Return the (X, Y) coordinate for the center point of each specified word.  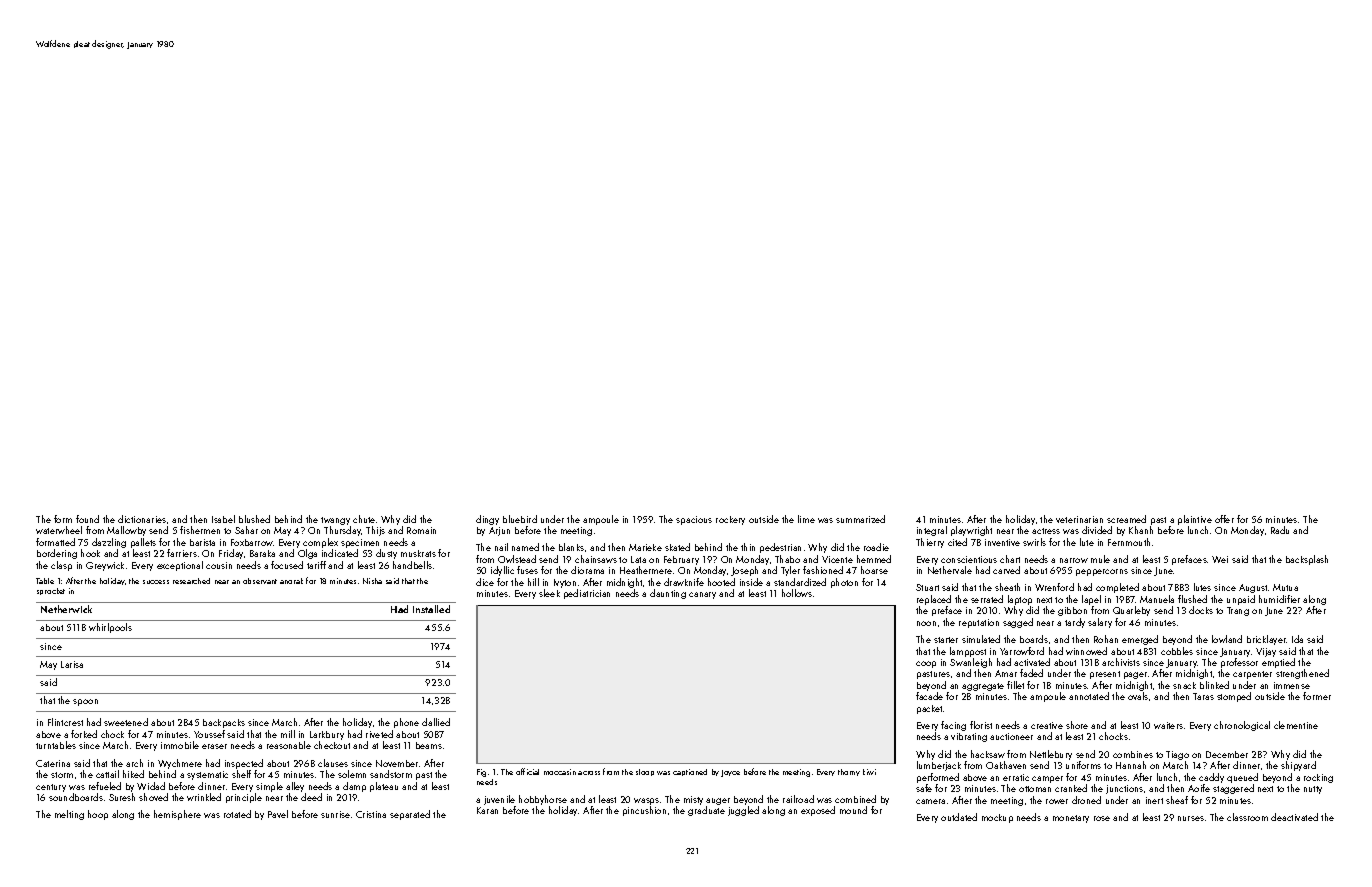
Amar (1006, 673)
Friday (231, 554)
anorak (291, 581)
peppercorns (1102, 572)
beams (429, 745)
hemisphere (177, 815)
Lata (638, 559)
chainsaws (596, 559)
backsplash (1307, 560)
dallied (436, 722)
